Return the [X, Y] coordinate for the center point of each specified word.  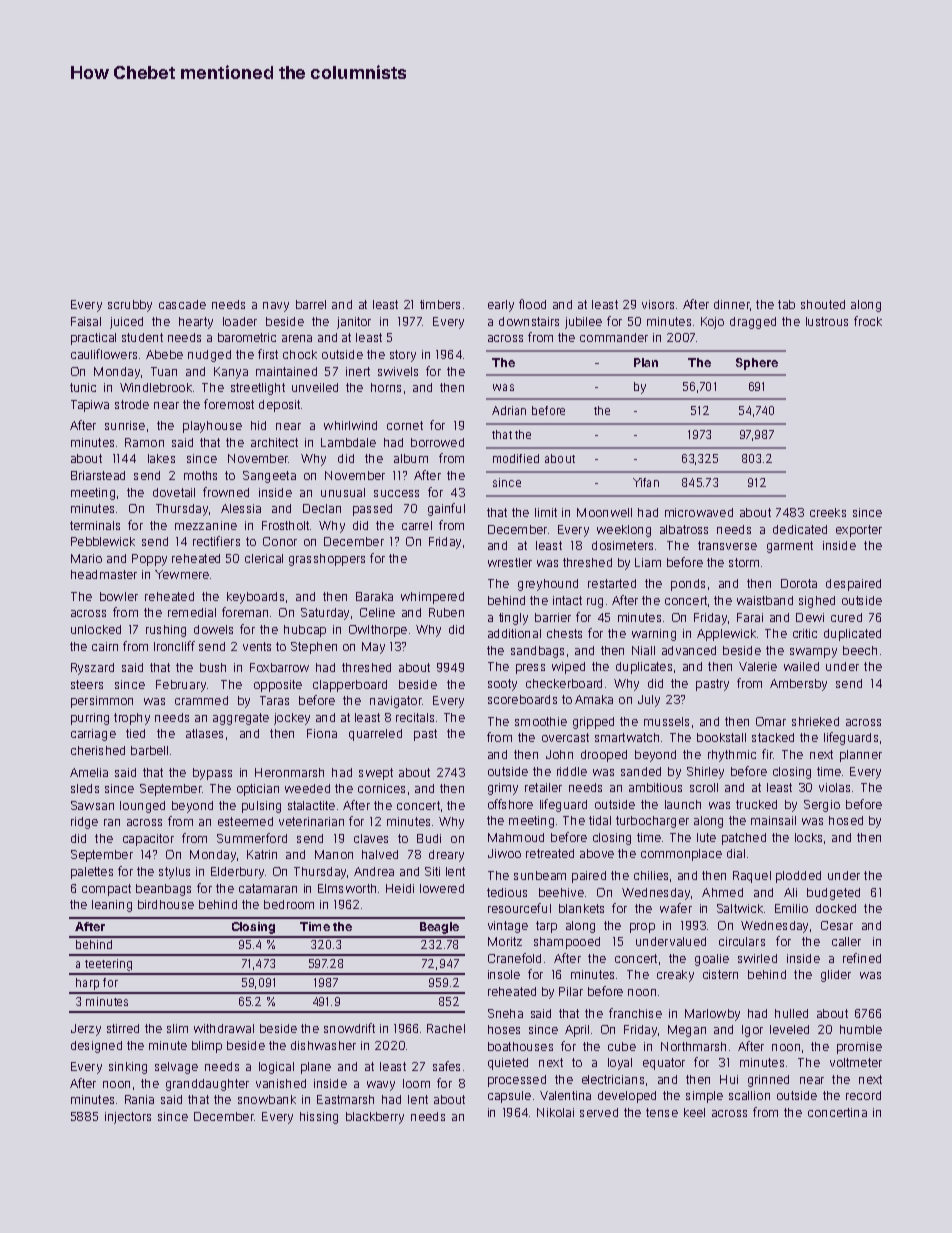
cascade [182, 304]
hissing [319, 1118]
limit [546, 512]
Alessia [241, 508]
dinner [732, 304]
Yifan [646, 482]
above [597, 853]
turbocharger [652, 822]
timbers [440, 304]
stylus [174, 873]
